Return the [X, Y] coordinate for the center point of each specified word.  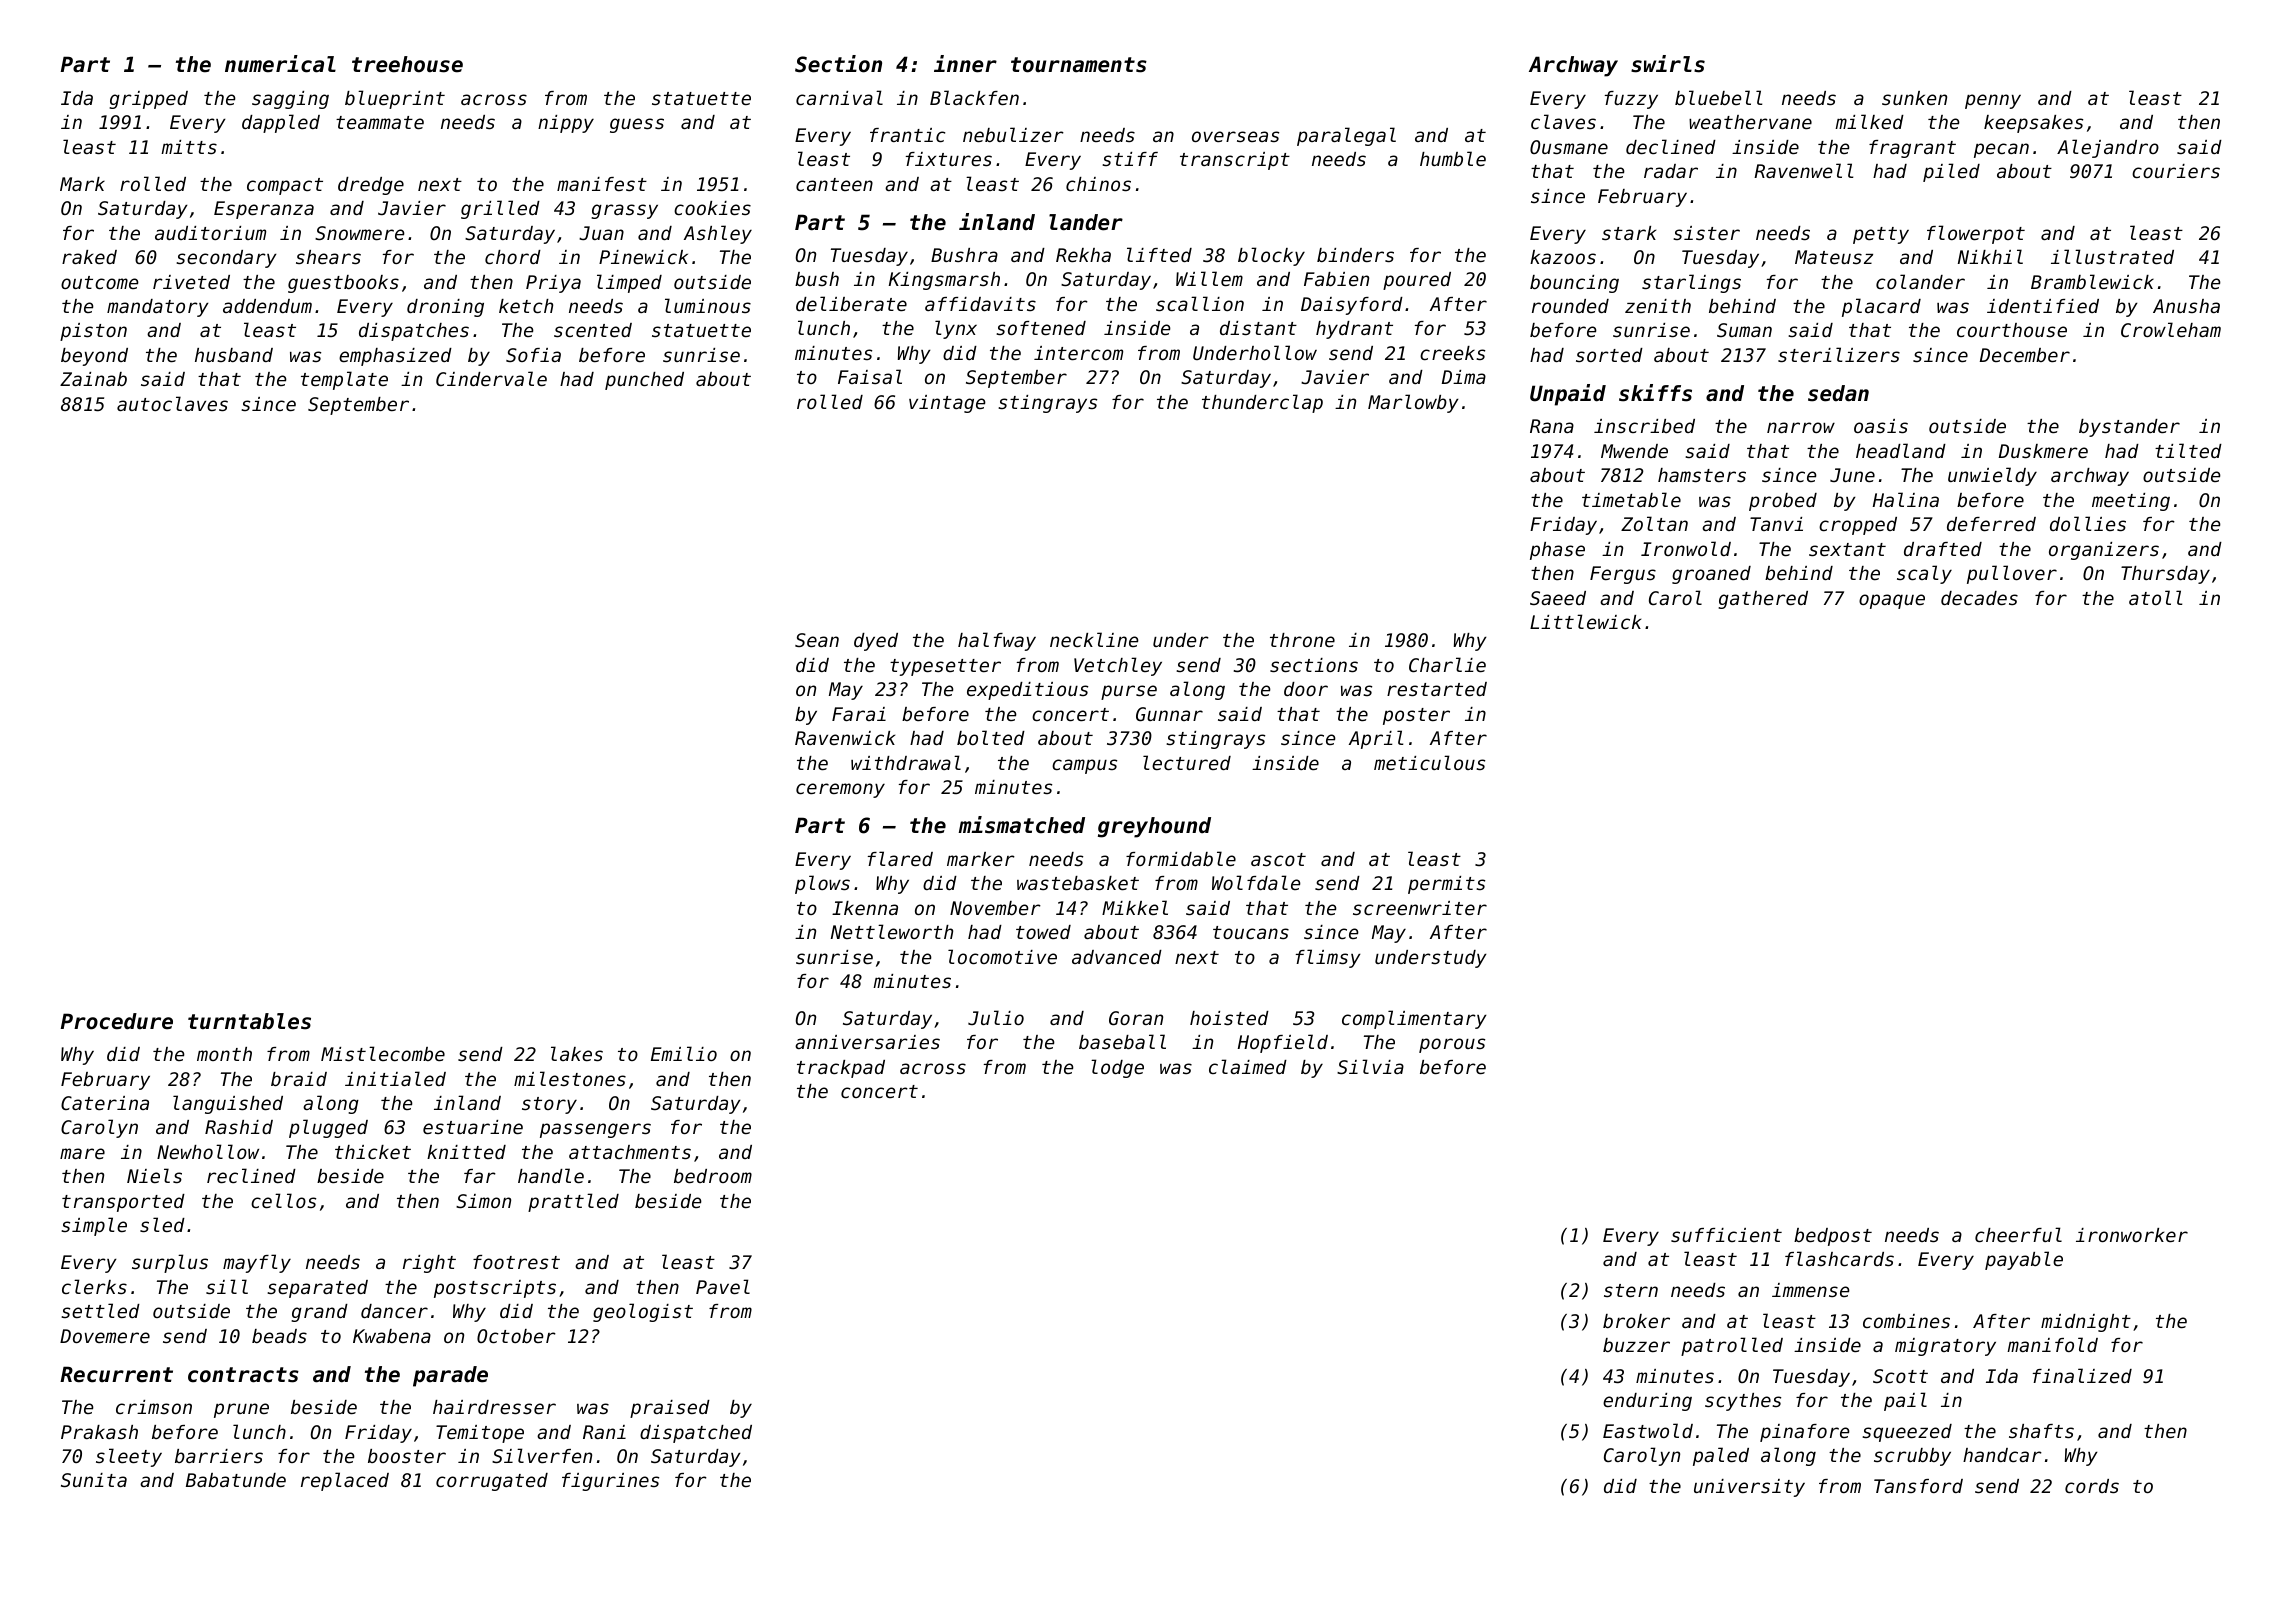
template [344, 380]
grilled [500, 209]
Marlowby [1413, 403]
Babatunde [236, 1480]
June [1852, 475]
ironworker [2132, 1235]
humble [1453, 158]
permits [1446, 885]
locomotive [1002, 956]
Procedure [117, 1021]
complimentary [1414, 1019]
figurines [610, 1482]
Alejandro [2108, 148]
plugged [328, 1128]
